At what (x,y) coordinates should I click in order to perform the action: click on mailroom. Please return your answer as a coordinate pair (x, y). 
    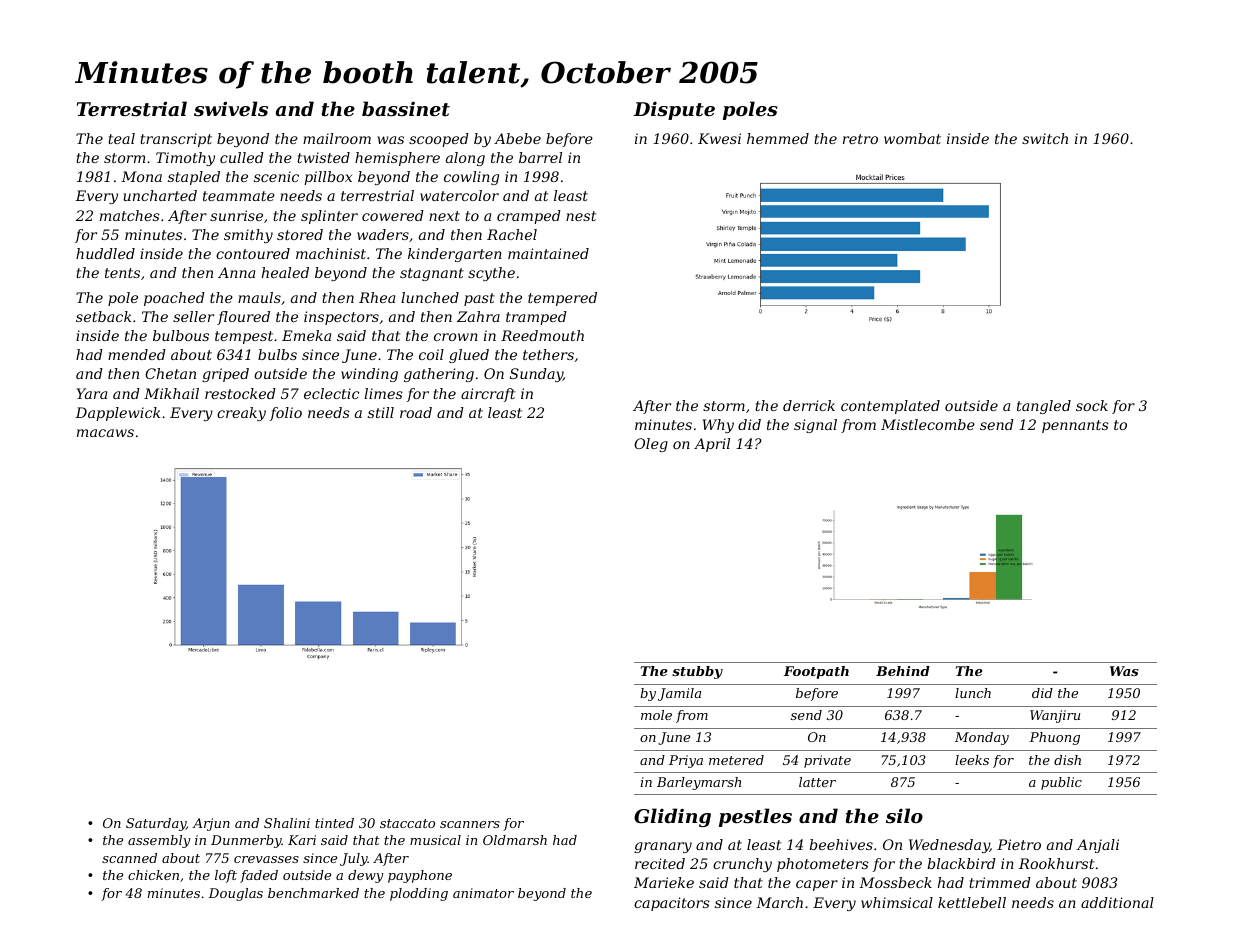
    Looking at the image, I should click on (337, 138).
